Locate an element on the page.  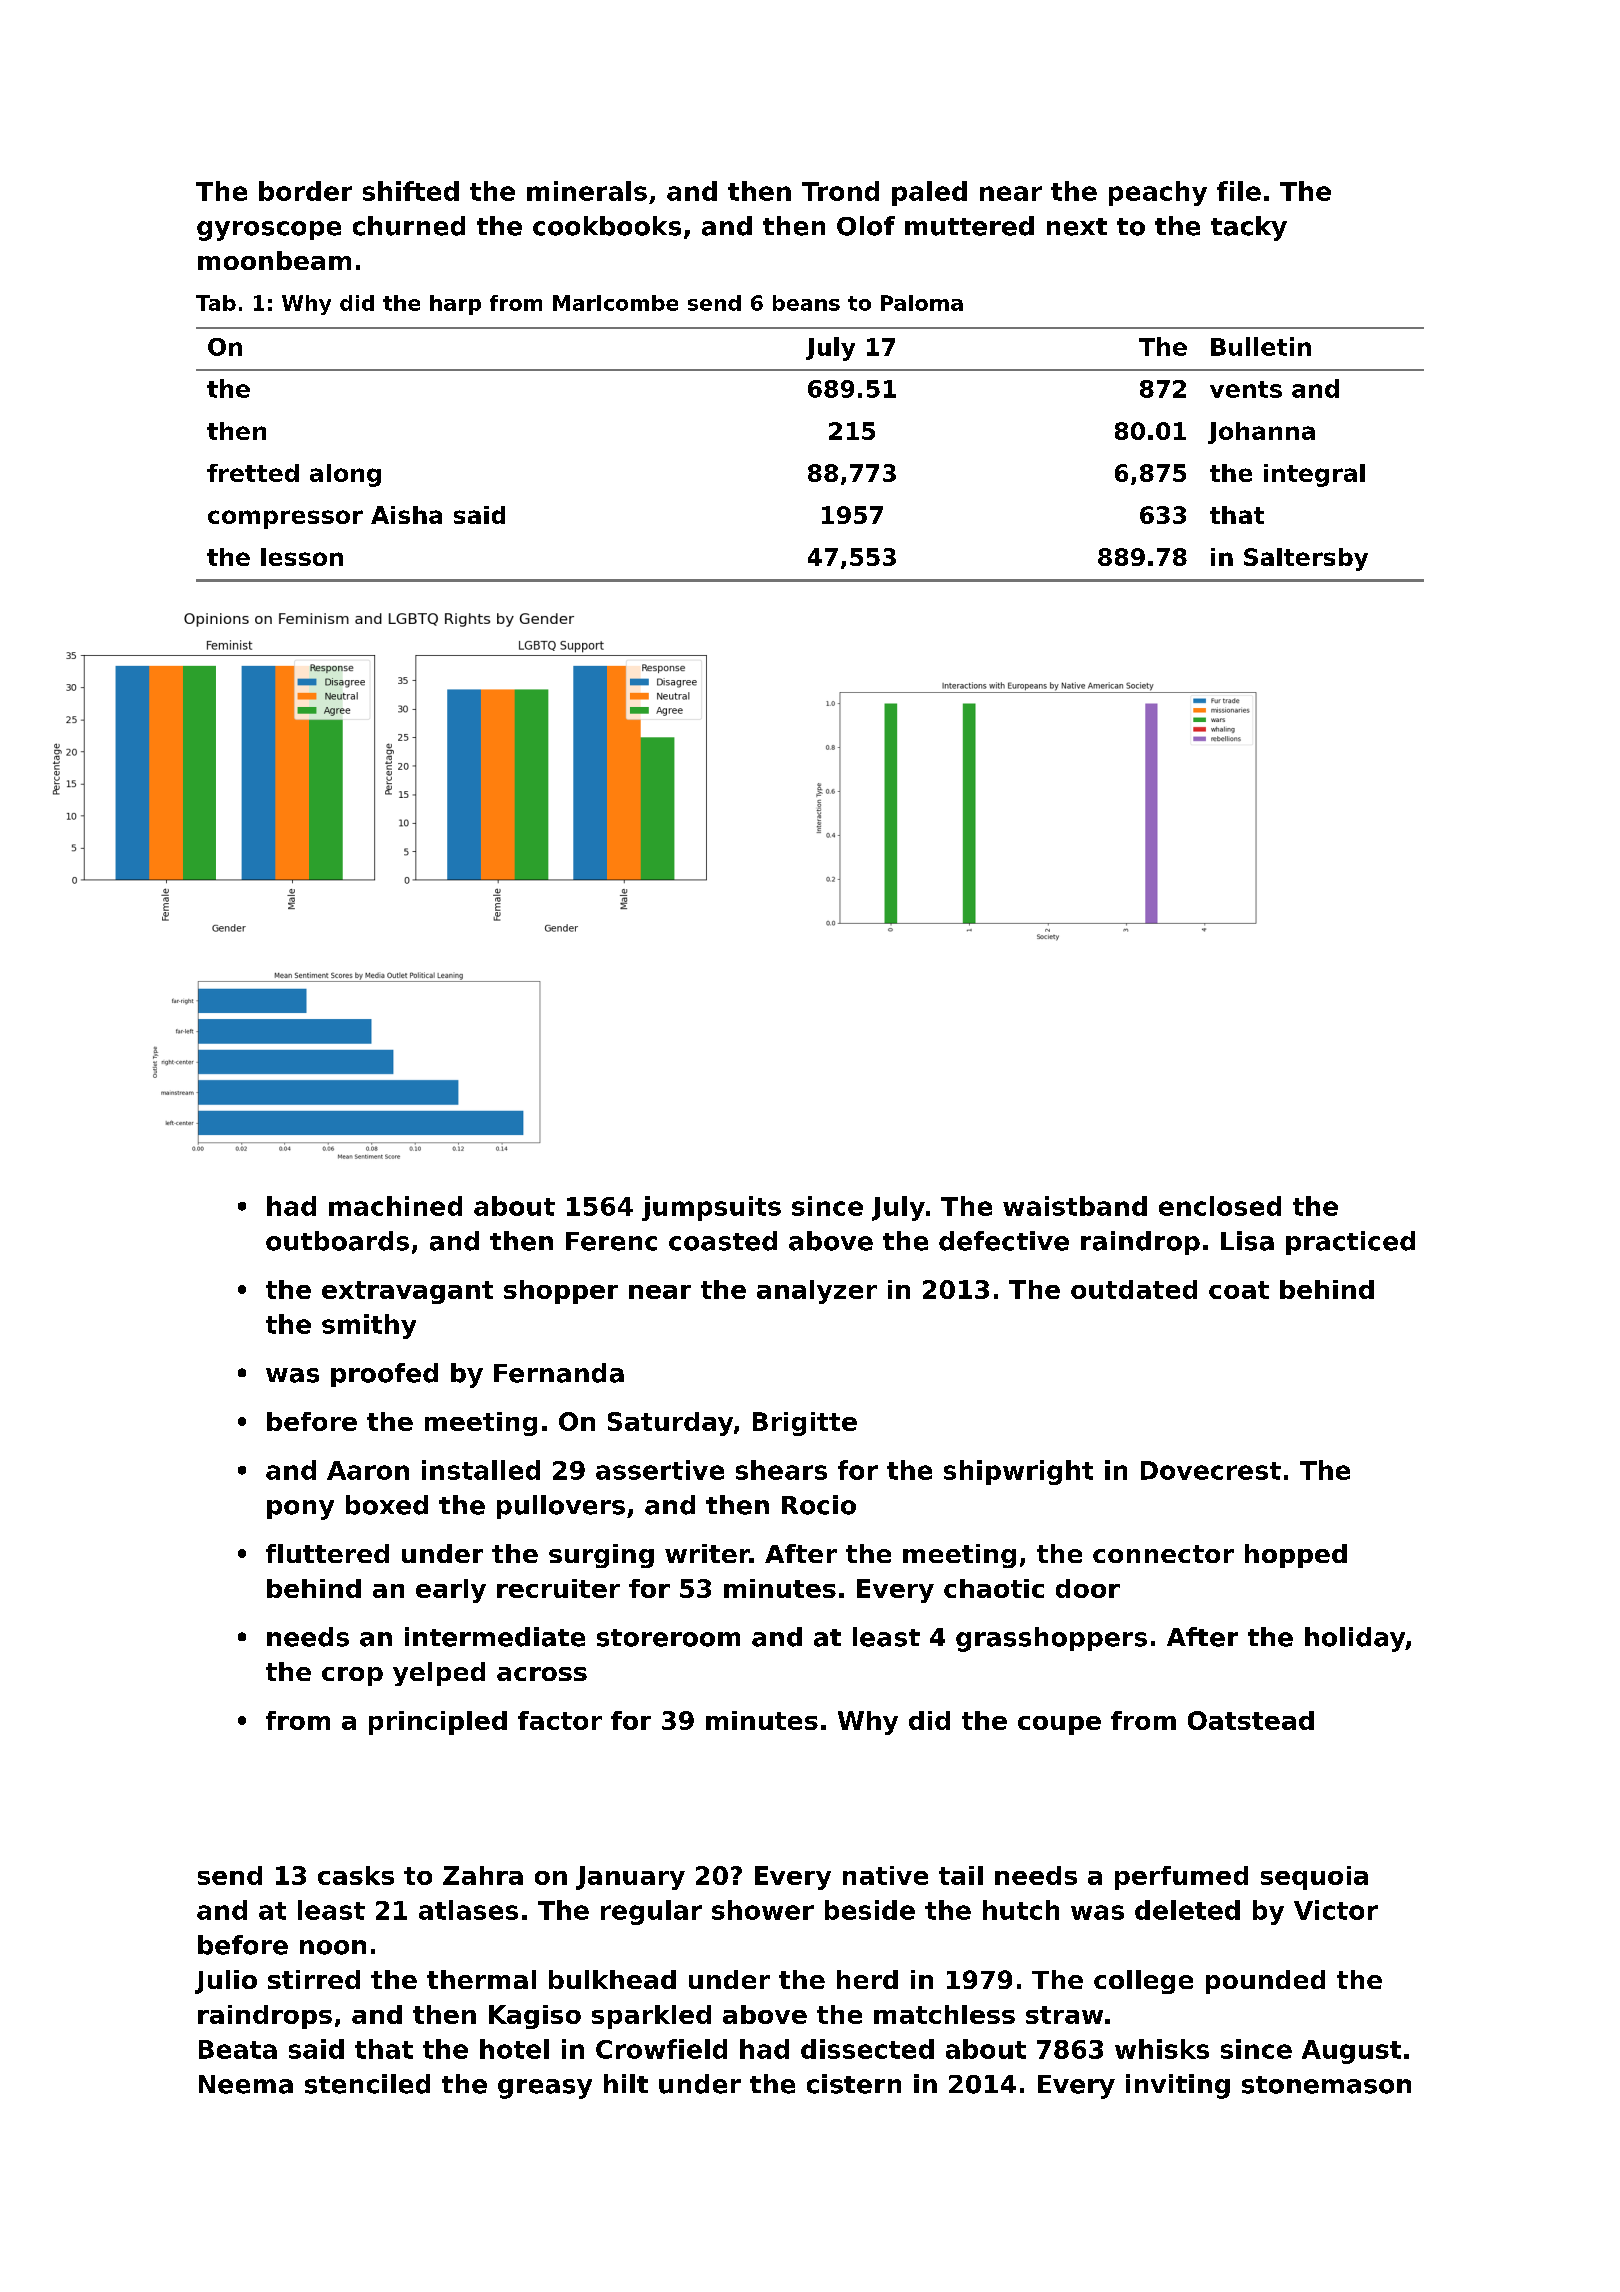
hilt is located at coordinates (626, 2083).
